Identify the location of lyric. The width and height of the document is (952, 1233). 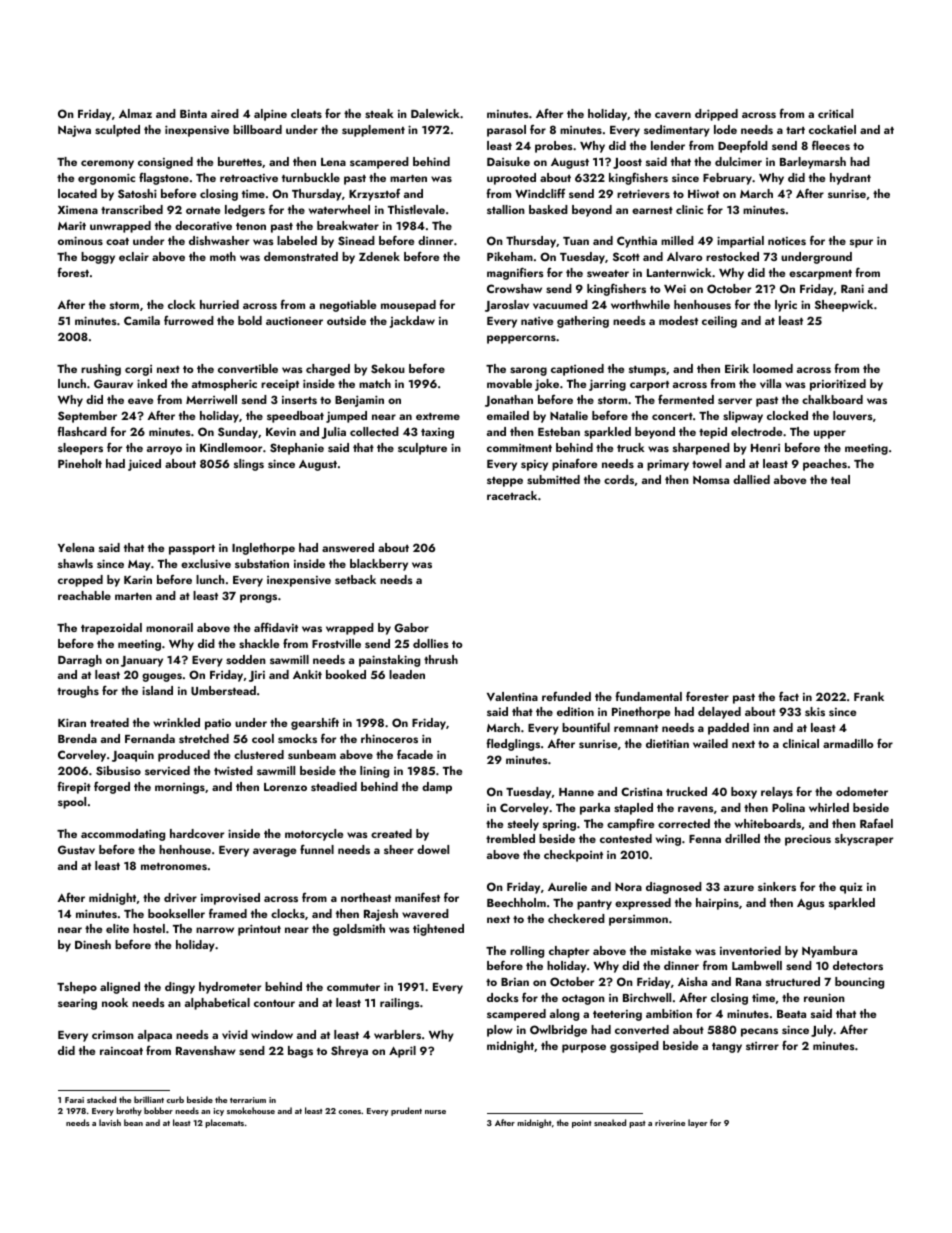
(786, 306).
